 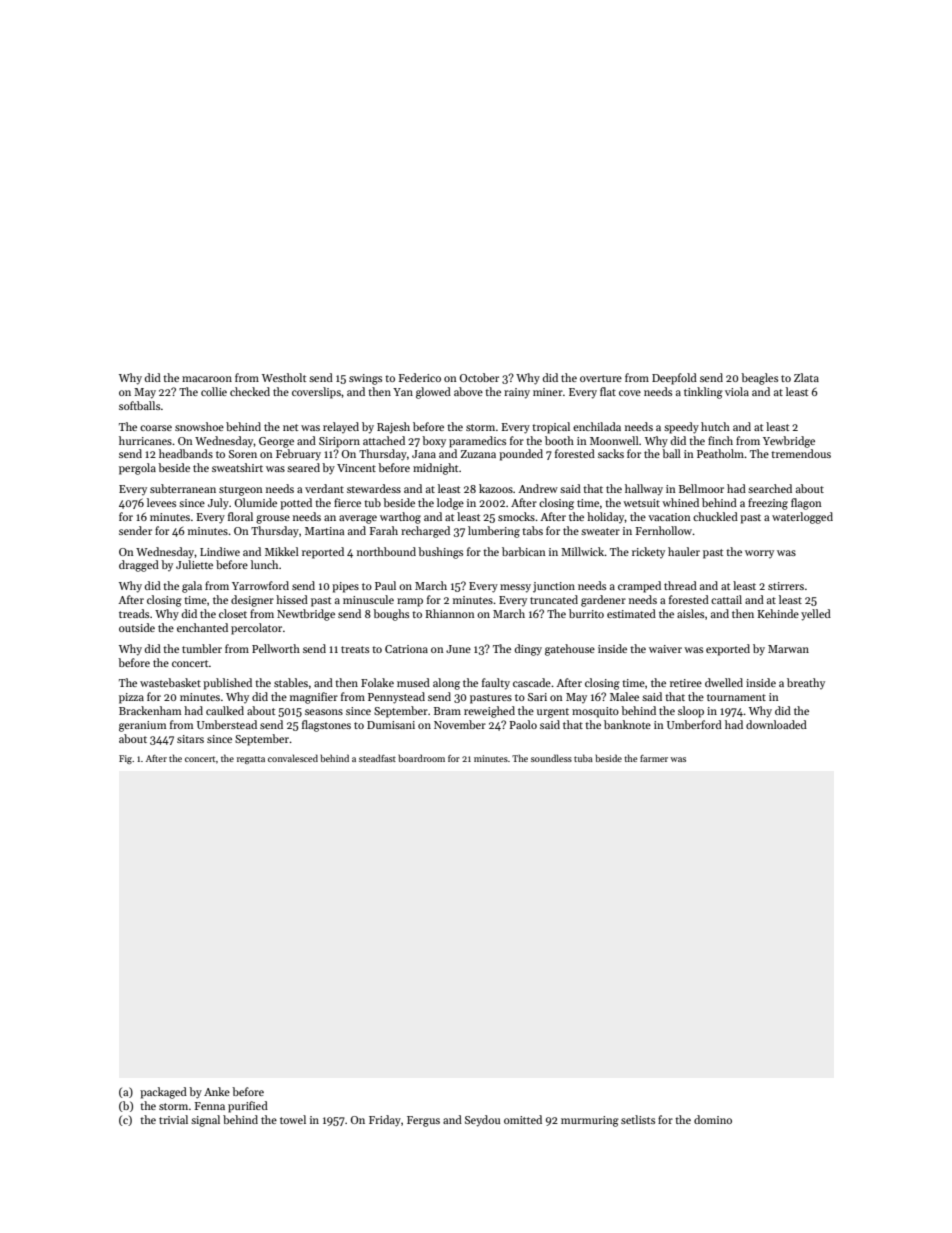 I want to click on tuba, so click(x=583, y=758).
